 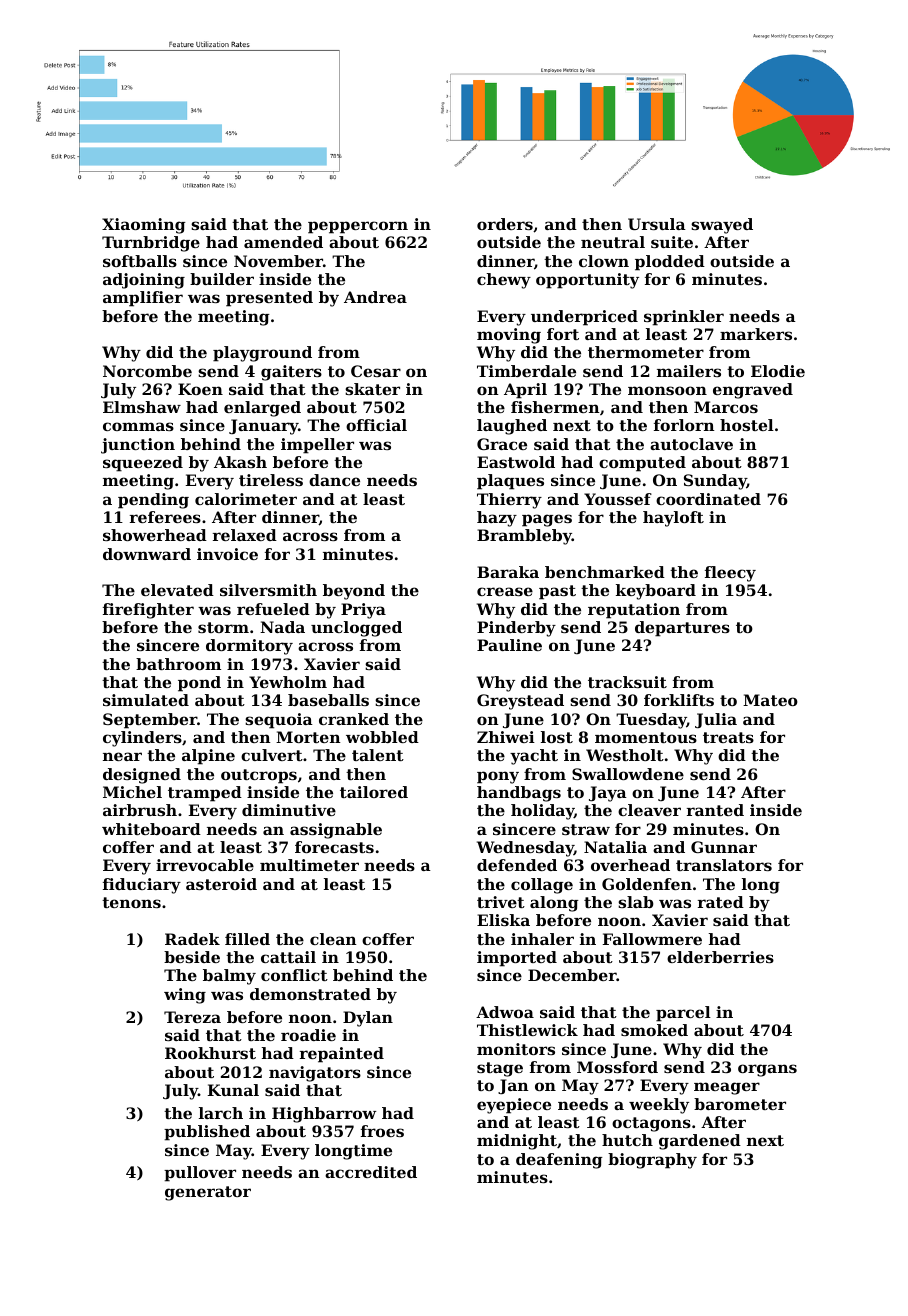 What do you see at coordinates (142, 886) in the document?
I see `fiduciary` at bounding box center [142, 886].
